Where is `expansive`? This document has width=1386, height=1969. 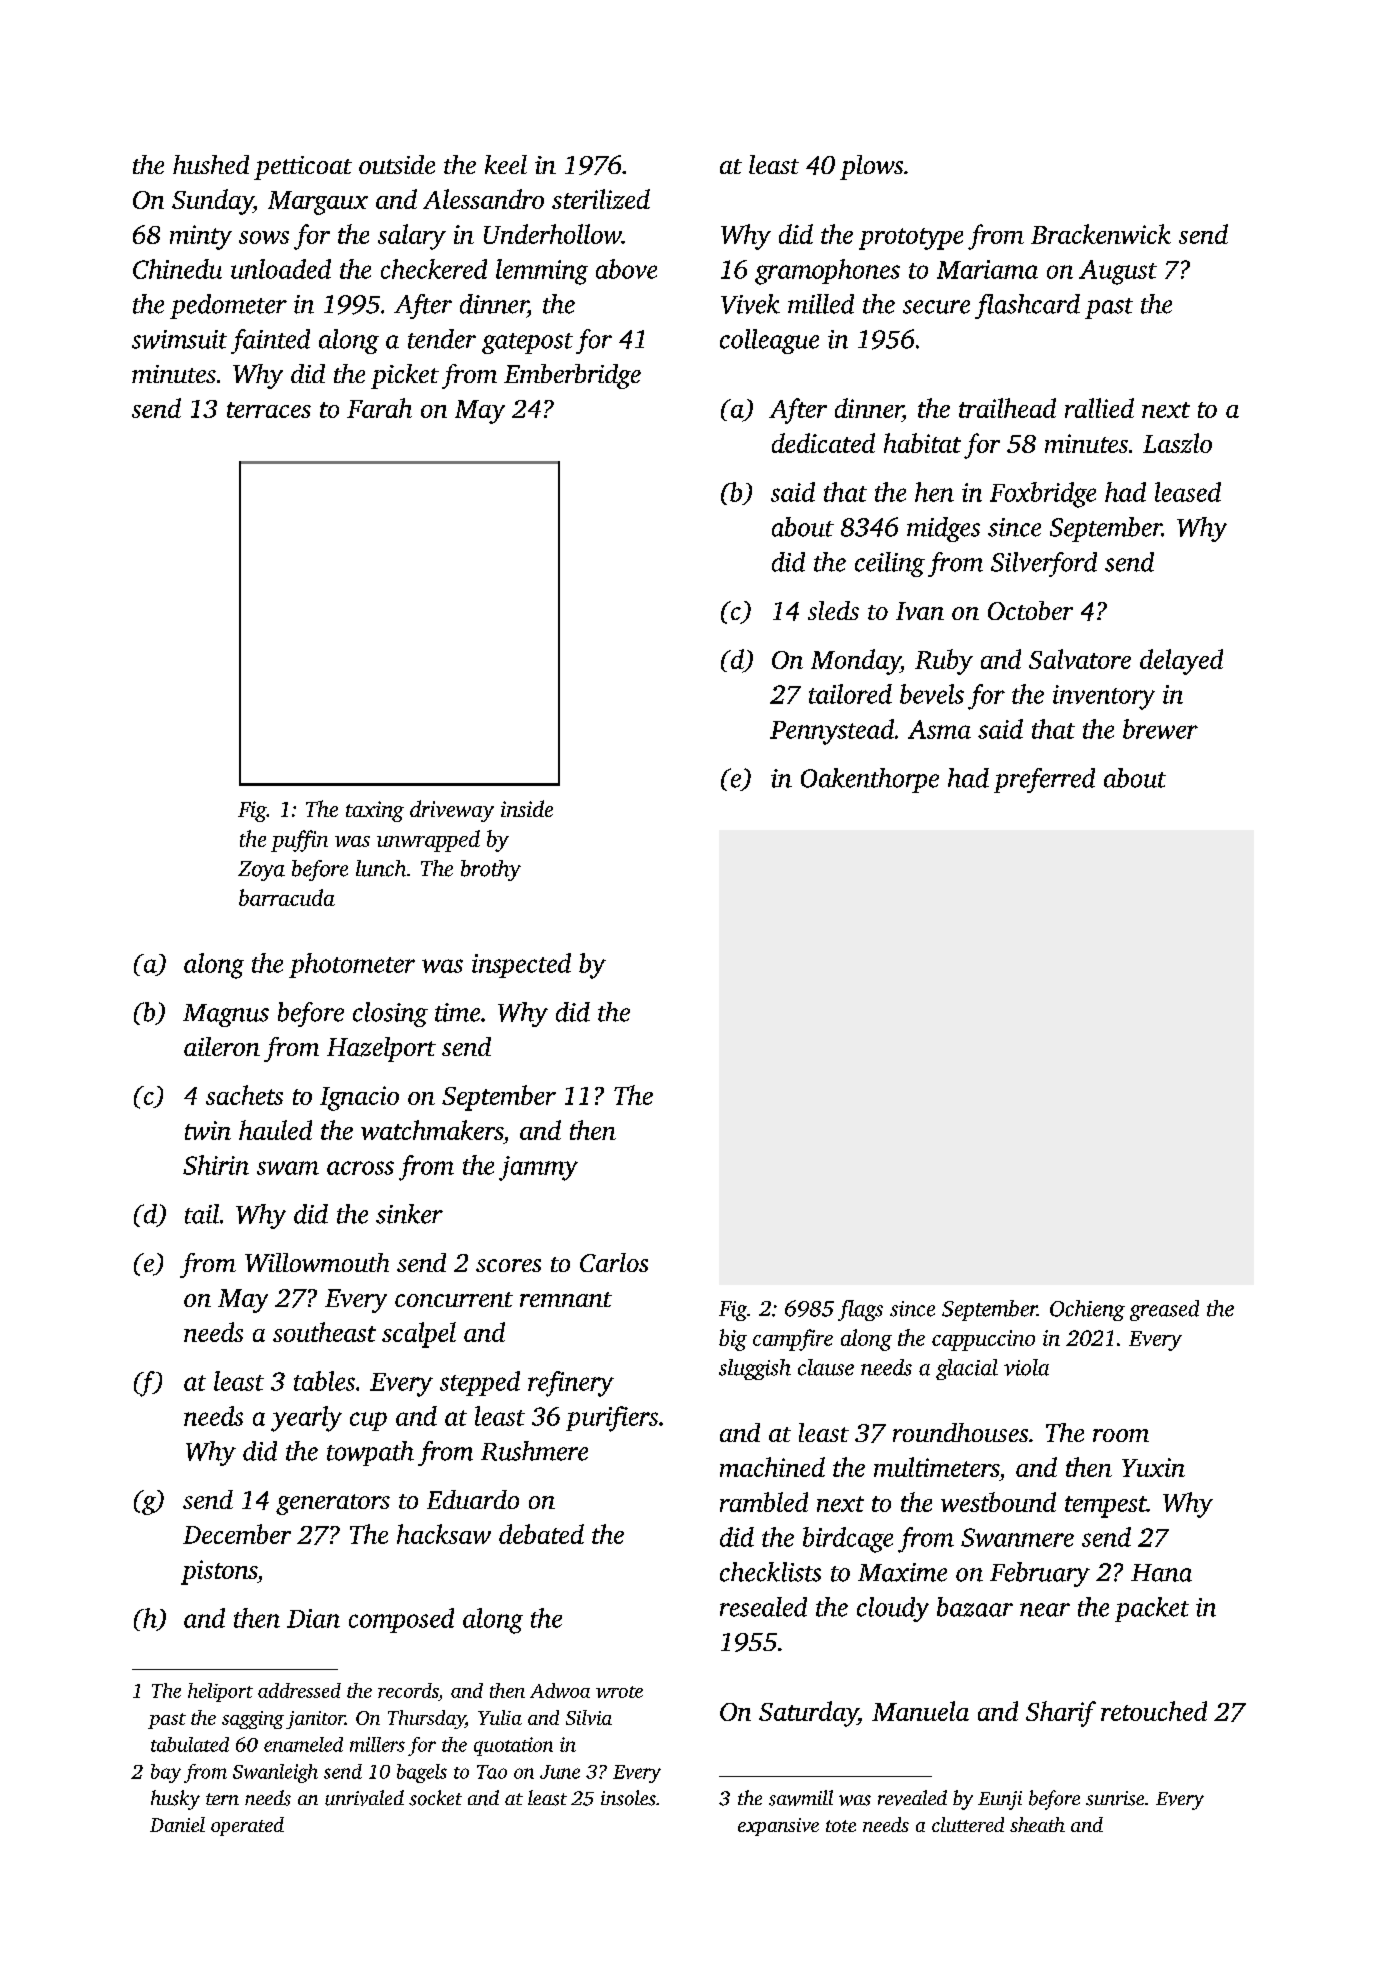 expansive is located at coordinates (778, 1827).
